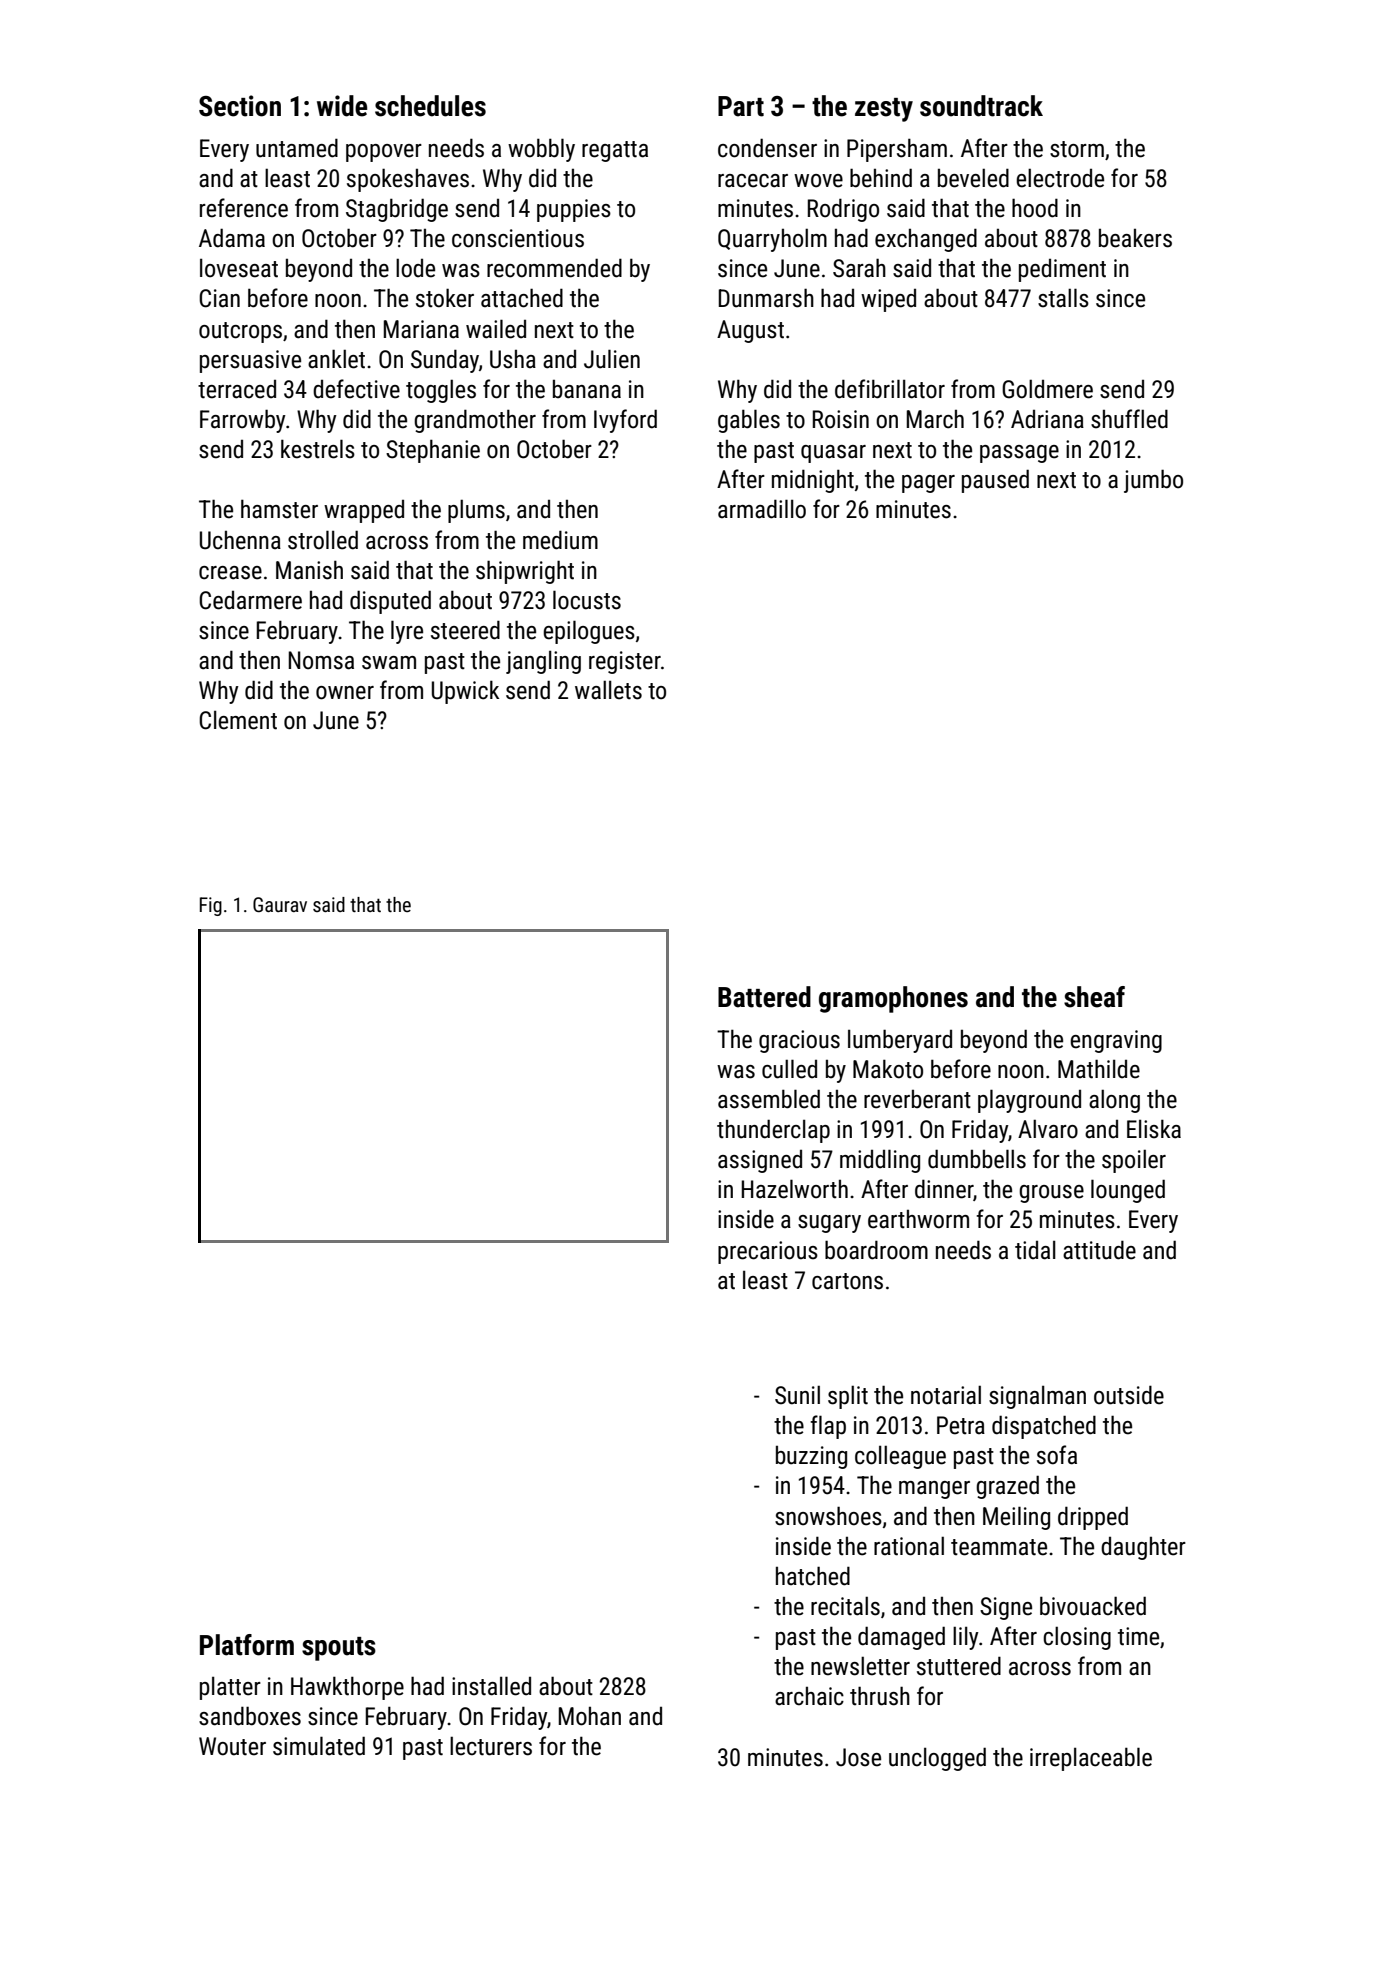  Describe the element at coordinates (764, 997) in the screenshot. I see `Battered` at that location.
